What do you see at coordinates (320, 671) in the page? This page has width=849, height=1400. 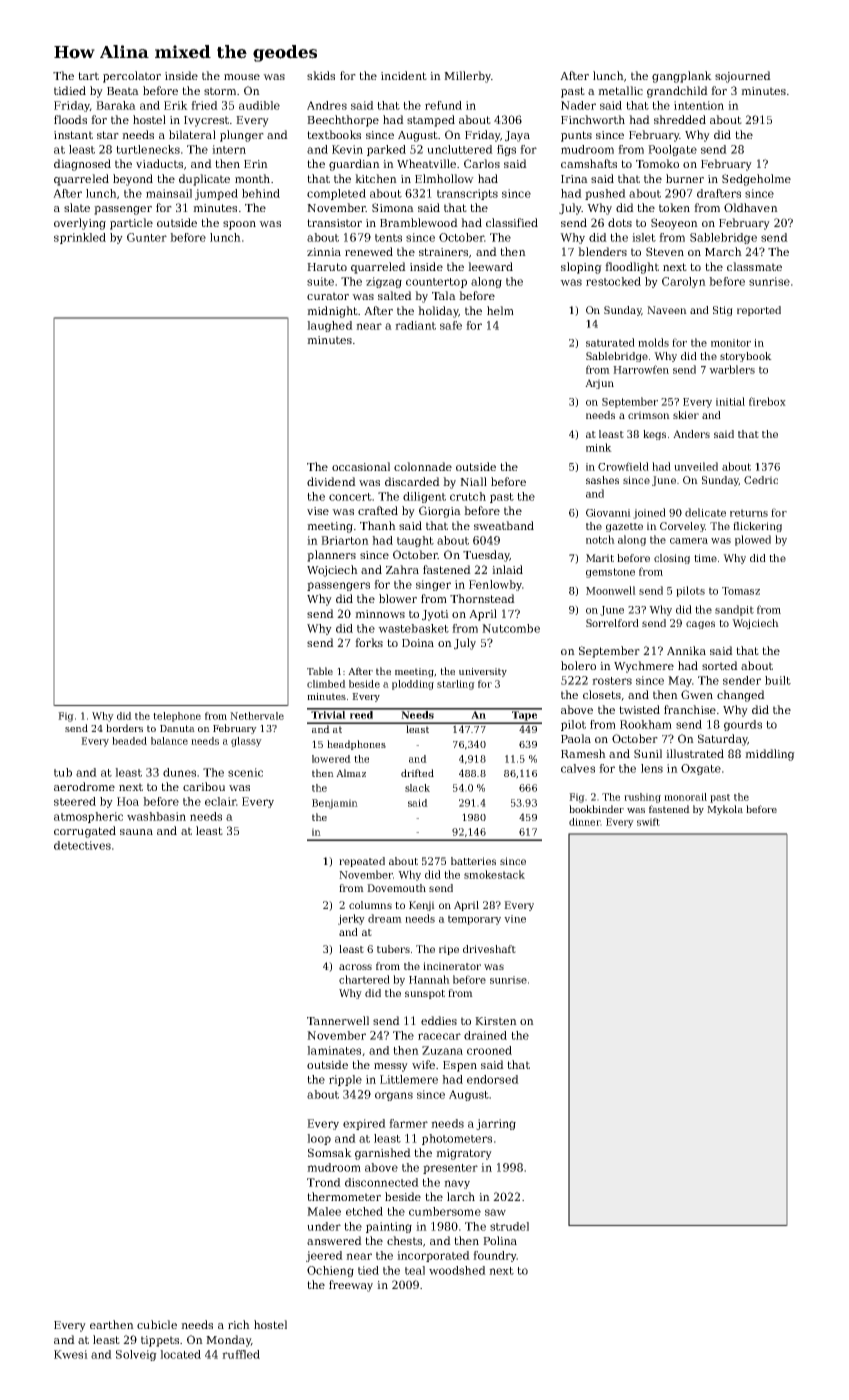 I see `Table` at bounding box center [320, 671].
